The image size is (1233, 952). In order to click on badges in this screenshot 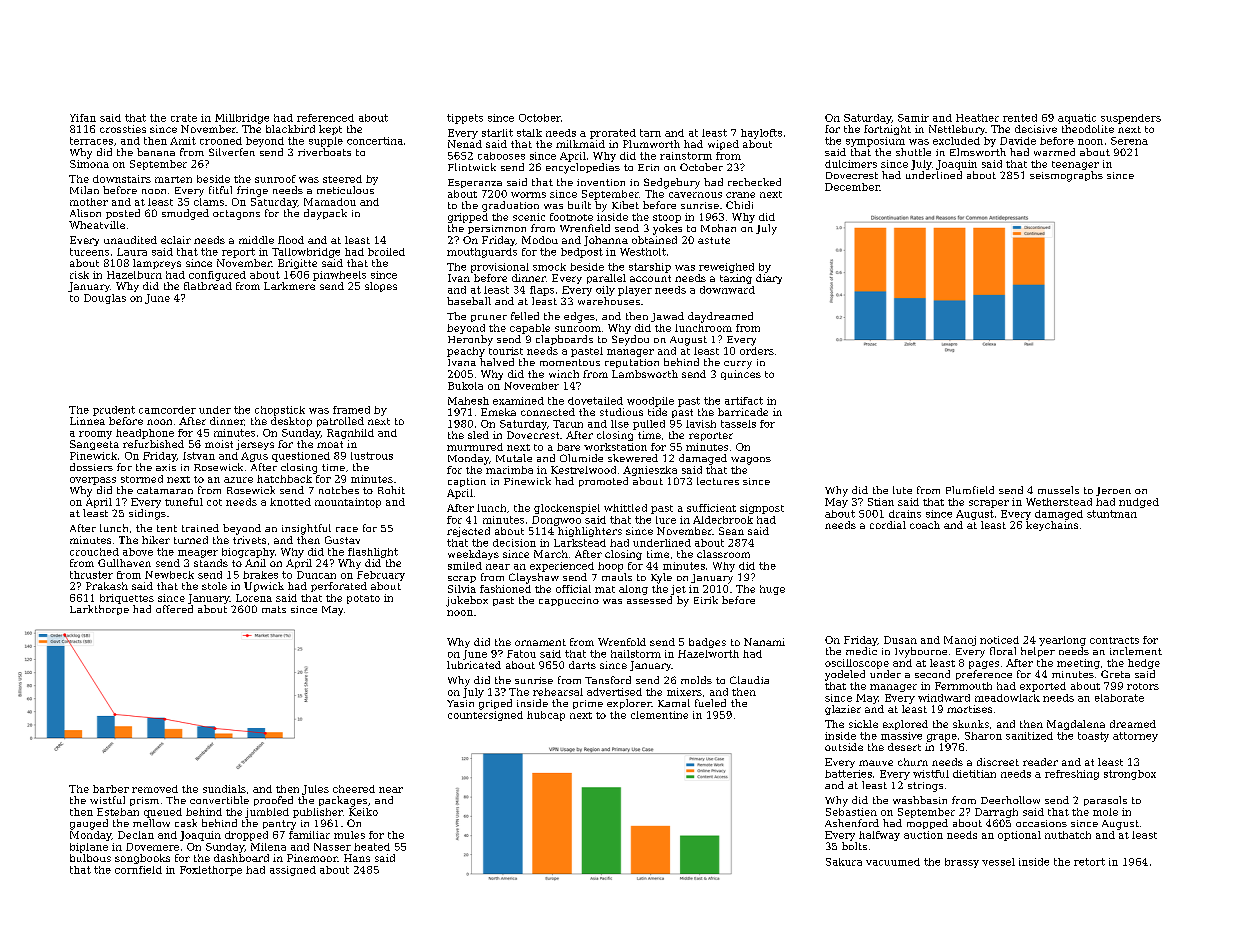, I will do `click(707, 643)`.
